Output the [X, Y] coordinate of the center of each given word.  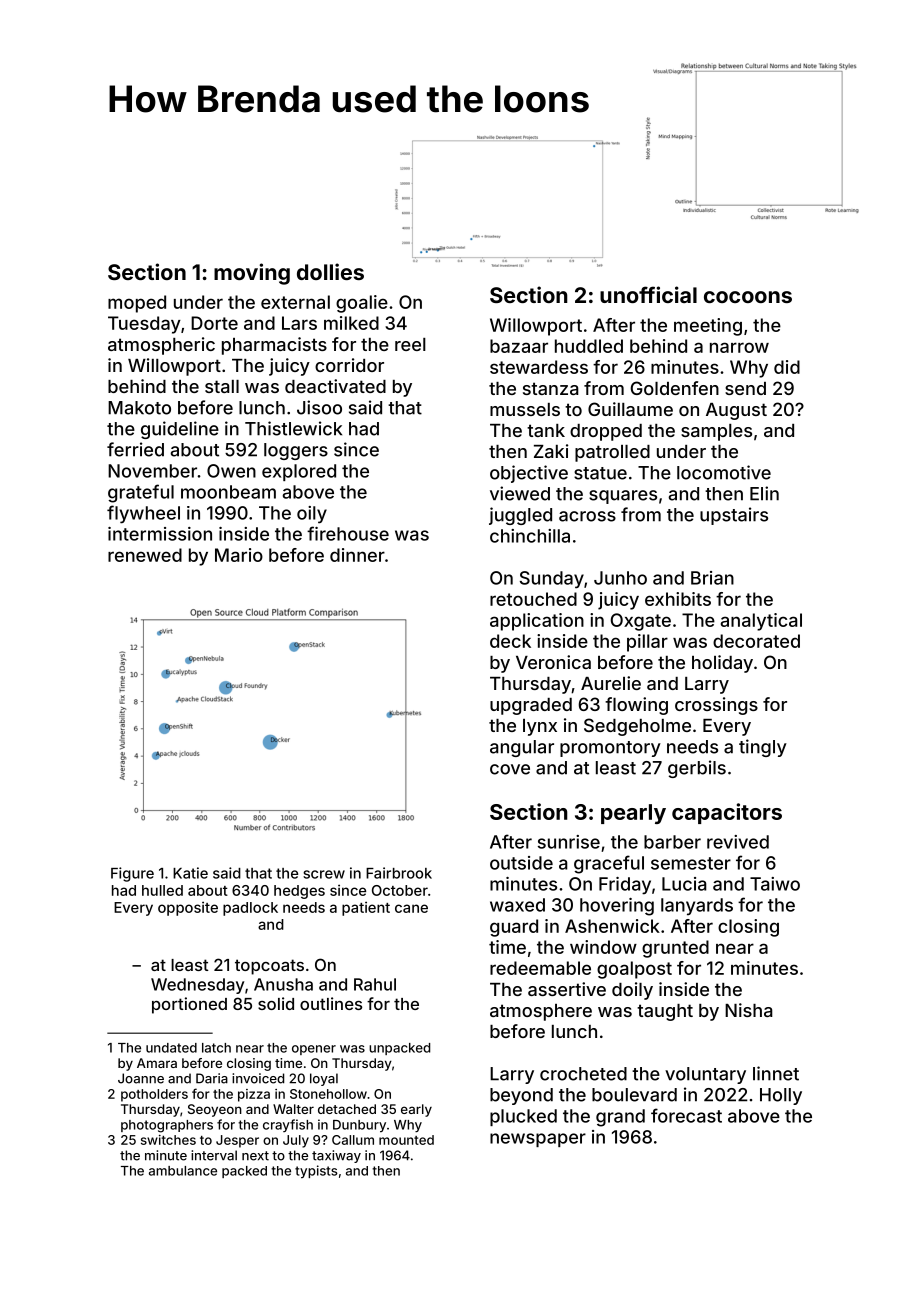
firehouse [348, 533]
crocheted [583, 1074]
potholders [154, 1095]
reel [410, 344]
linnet [776, 1073]
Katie [190, 873]
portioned [189, 1005]
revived [738, 842]
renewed [145, 555]
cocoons [748, 297]
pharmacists [274, 346]
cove [510, 769]
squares [623, 497]
